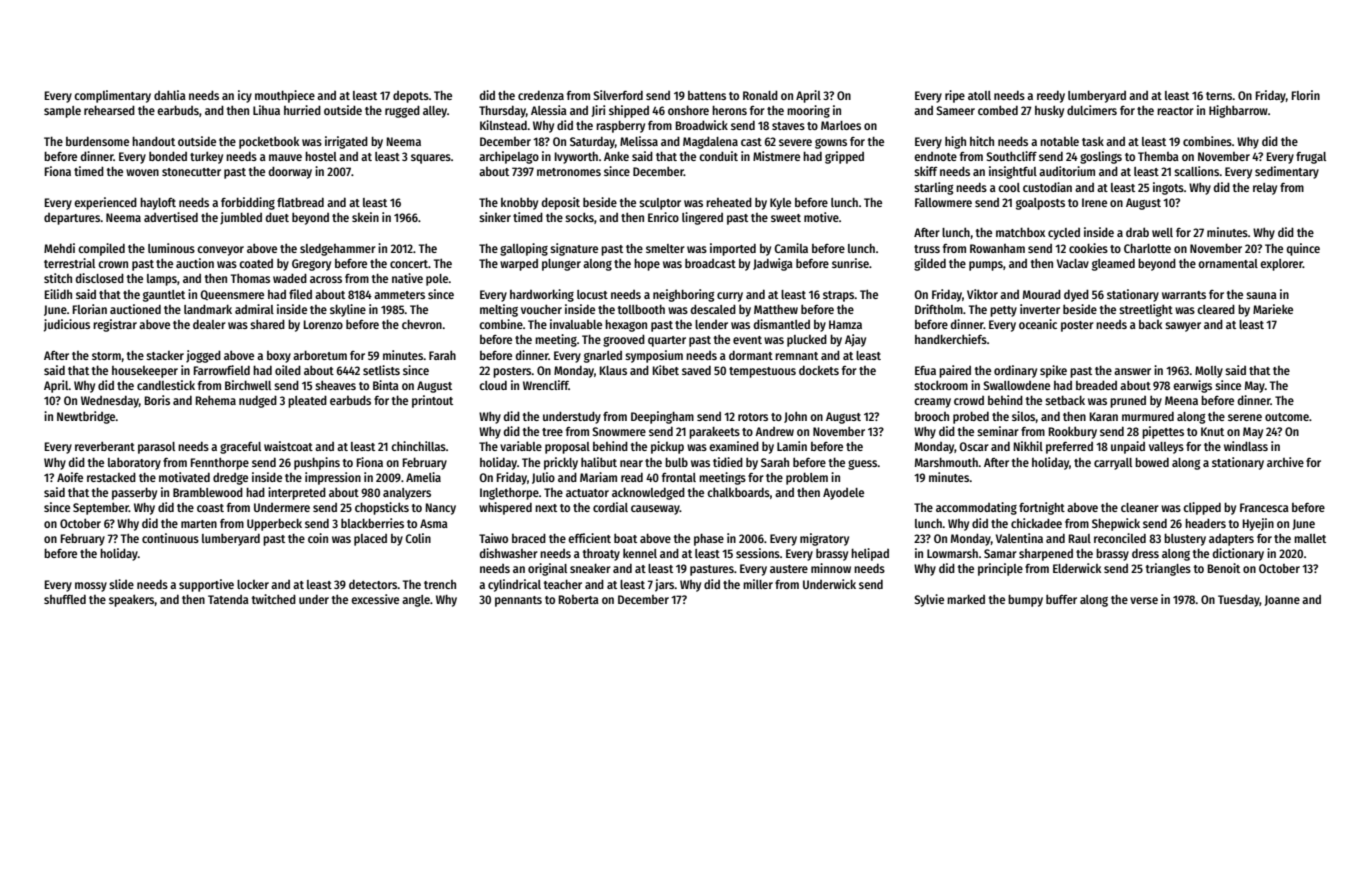 Image resolution: width=1372 pixels, height=887 pixels. Describe the element at coordinates (683, 295) in the image. I see `neighboring` at that location.
